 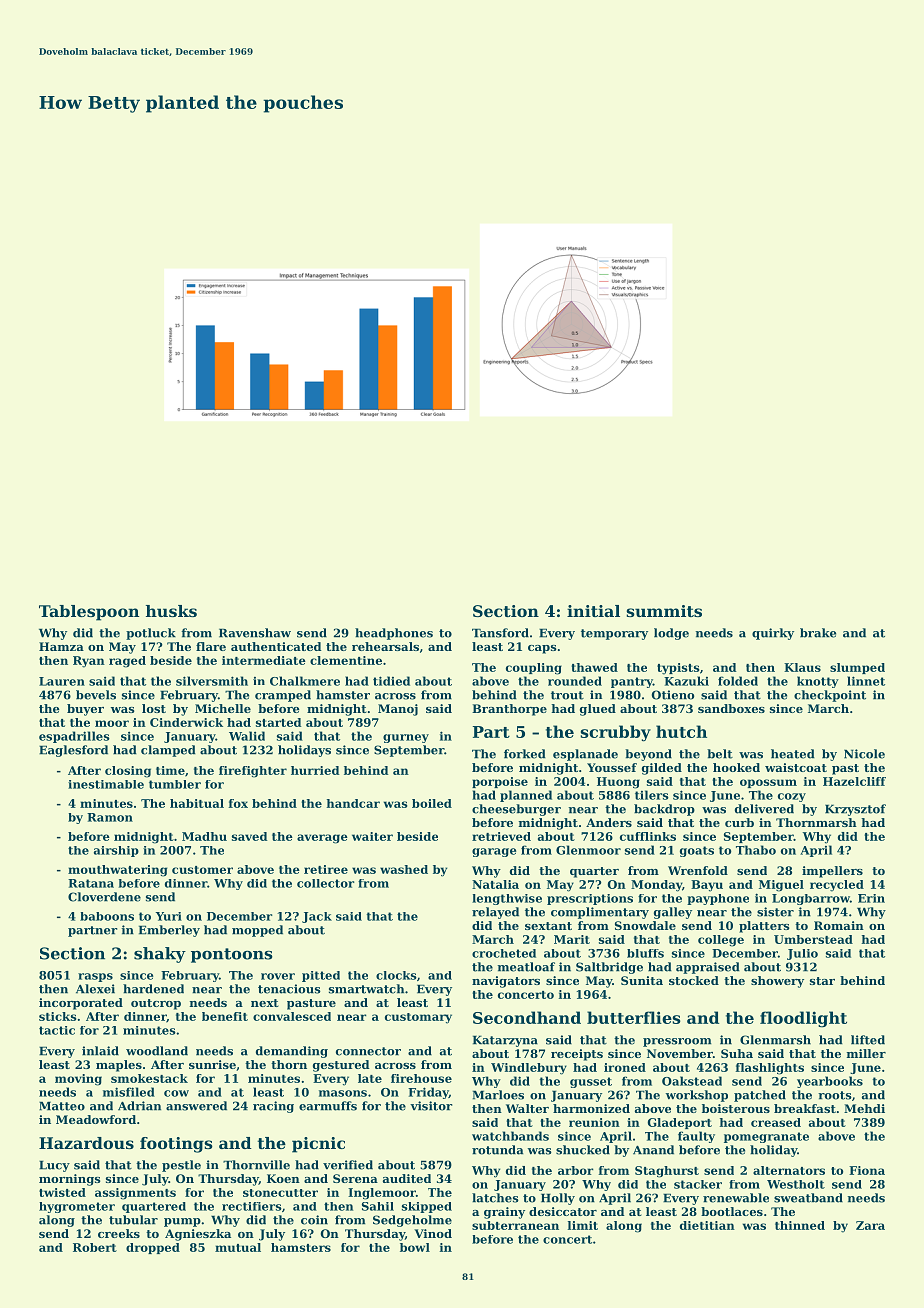 What do you see at coordinates (370, 1078) in the page?
I see `late` at bounding box center [370, 1078].
